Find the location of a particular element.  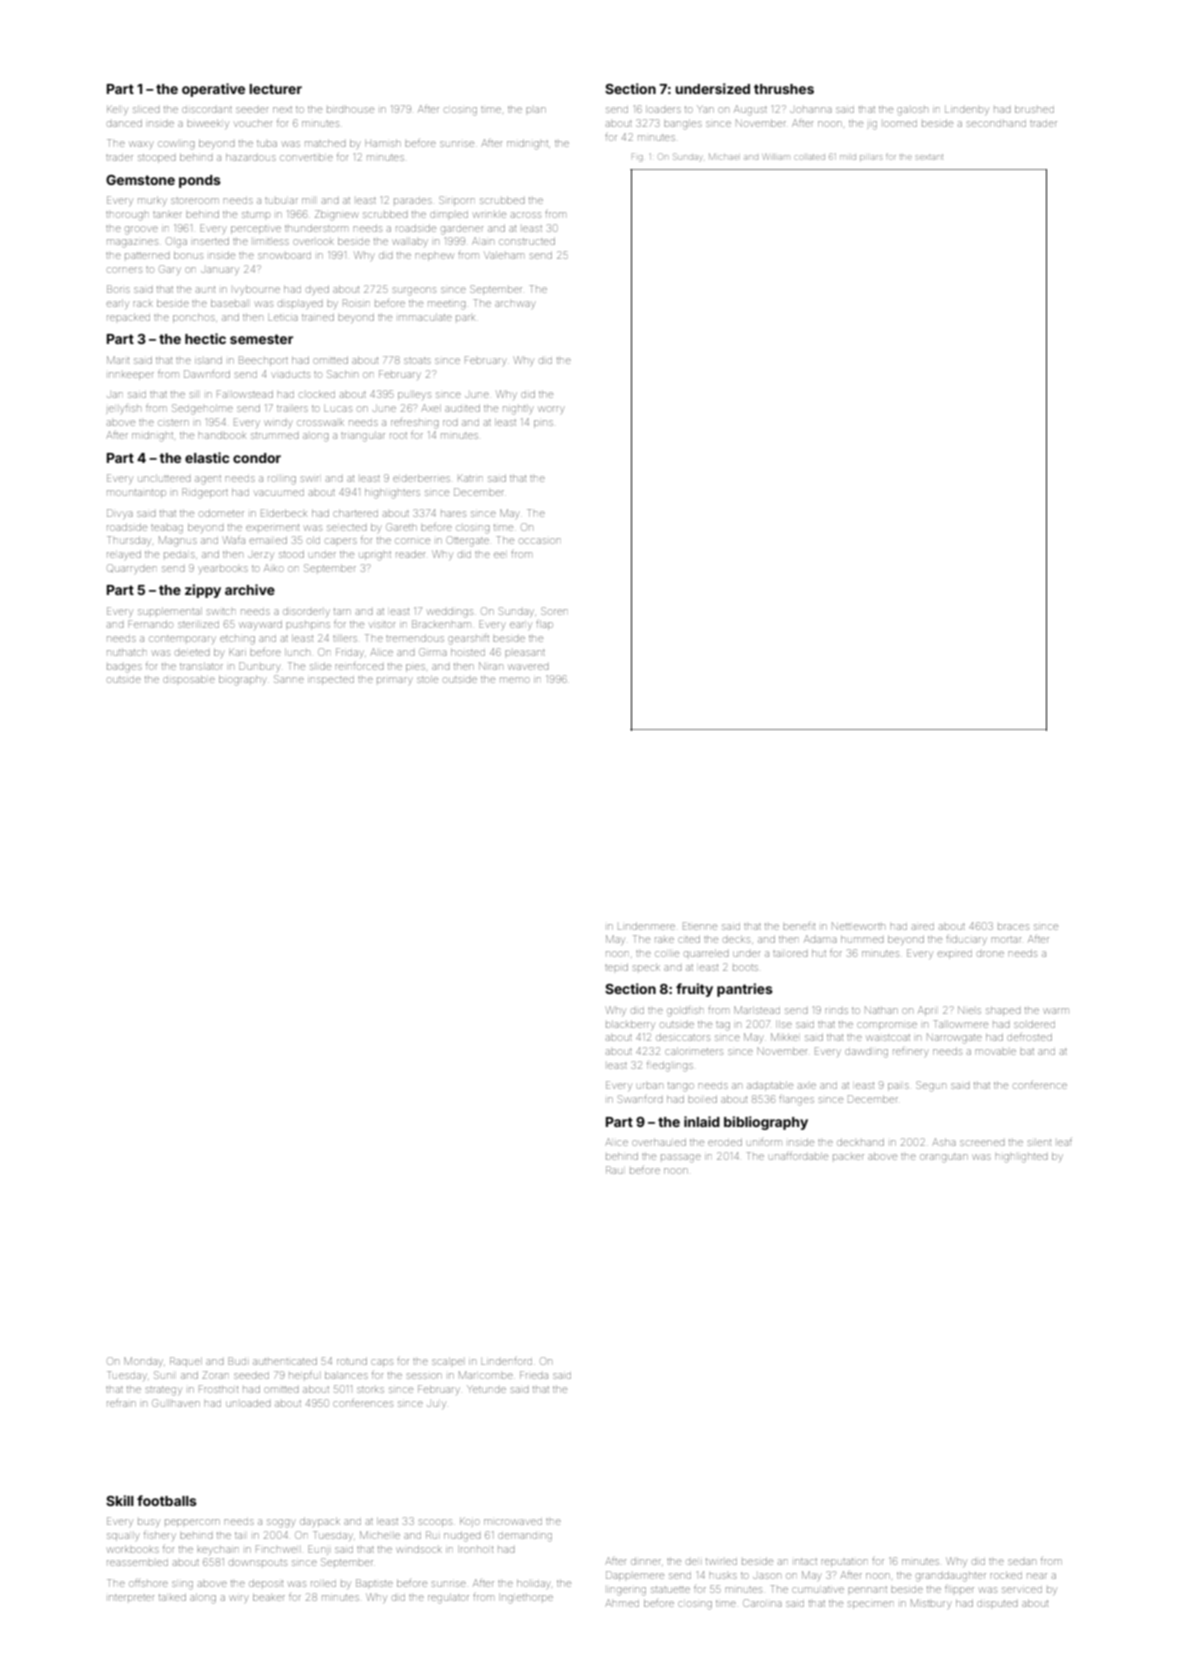

brushed is located at coordinates (1034, 109).
